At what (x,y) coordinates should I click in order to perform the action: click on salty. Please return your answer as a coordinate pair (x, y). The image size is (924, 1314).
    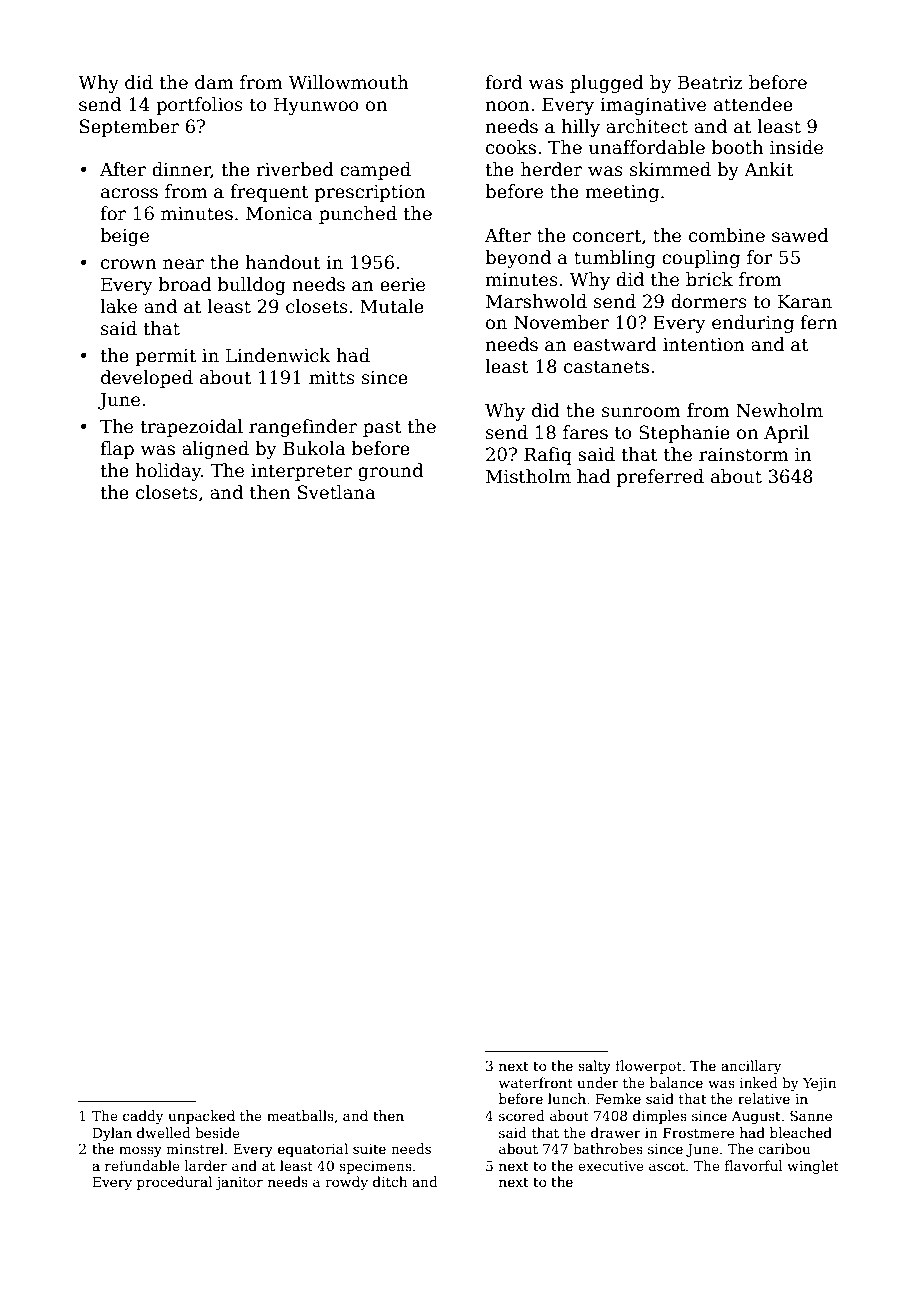
    Looking at the image, I should click on (594, 1067).
